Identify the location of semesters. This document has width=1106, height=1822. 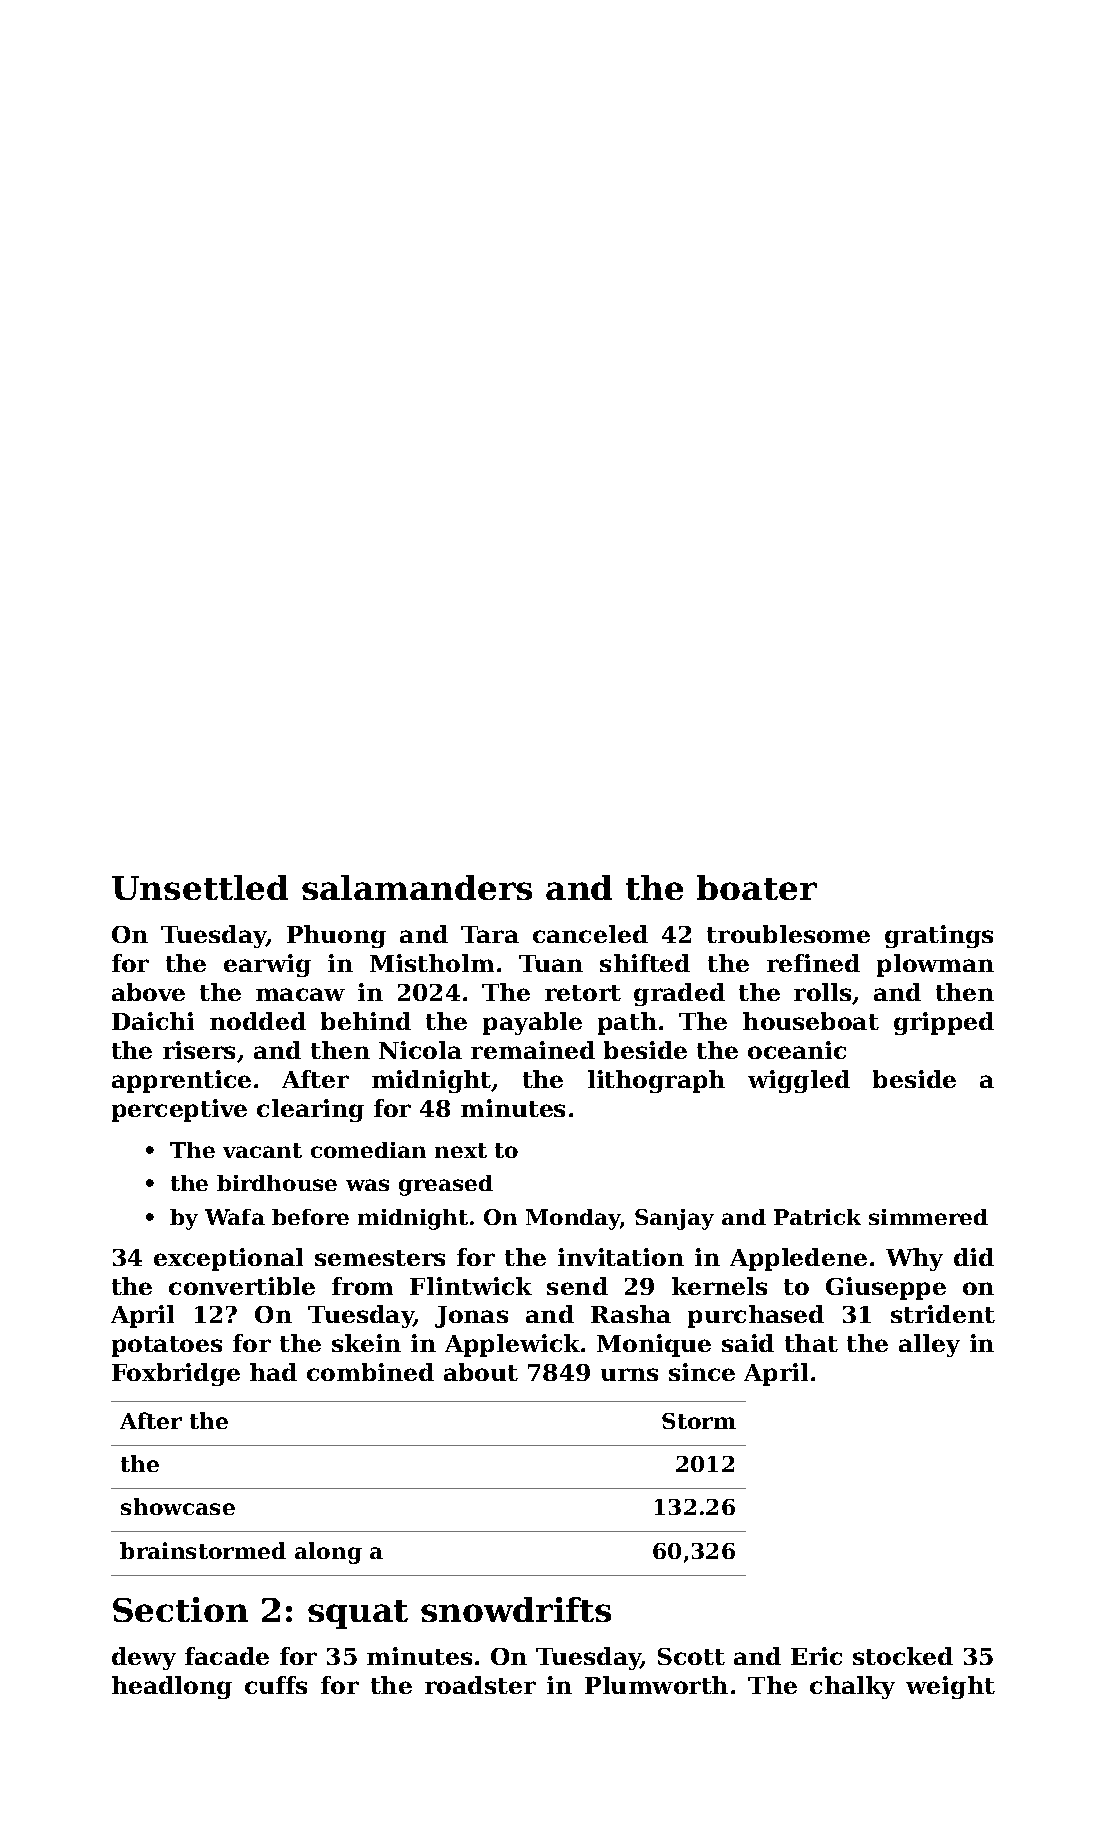
(380, 1258).
